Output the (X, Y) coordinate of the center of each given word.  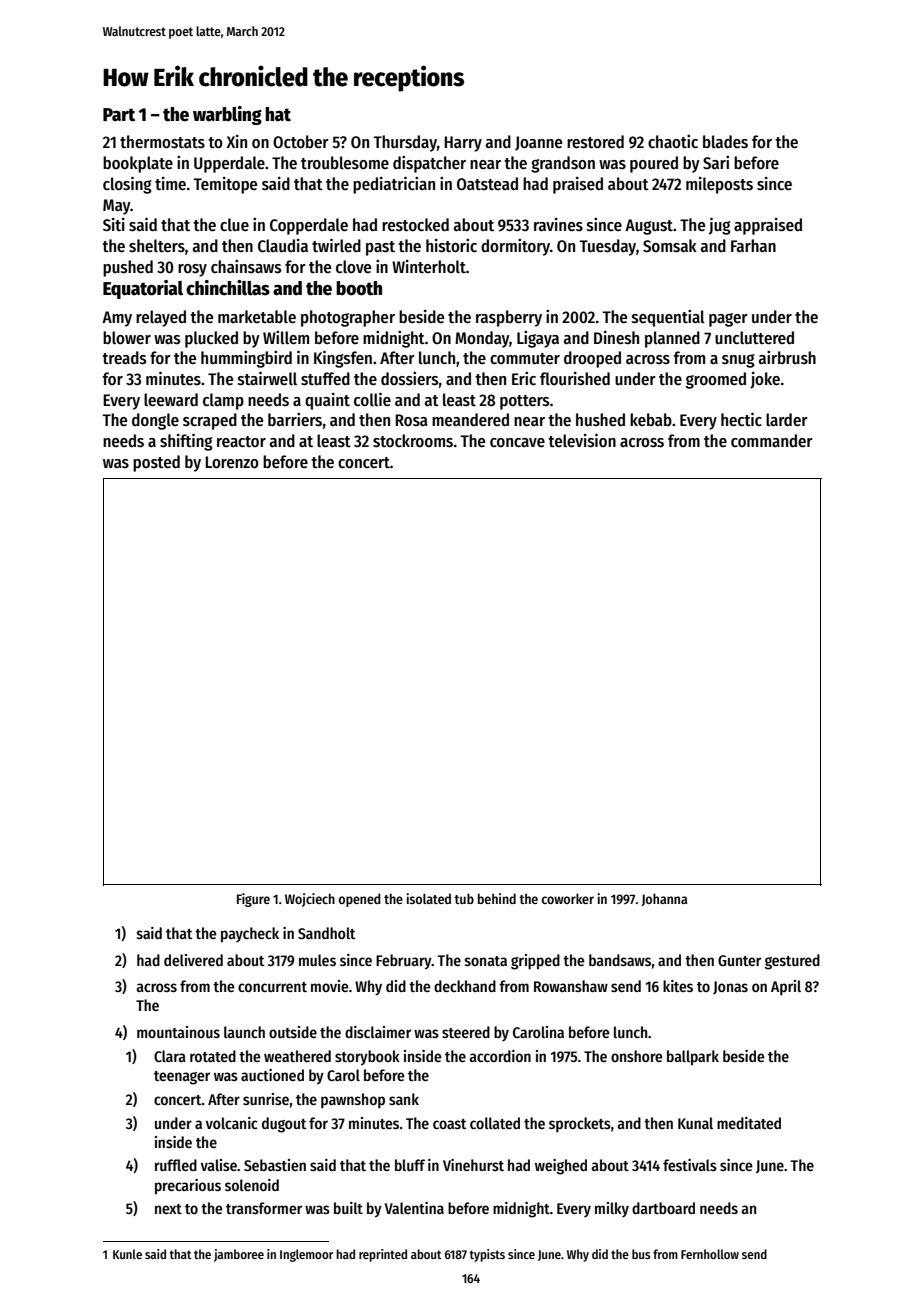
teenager (182, 1078)
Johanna (664, 899)
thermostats (162, 142)
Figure (253, 900)
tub (464, 898)
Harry (463, 144)
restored (595, 142)
